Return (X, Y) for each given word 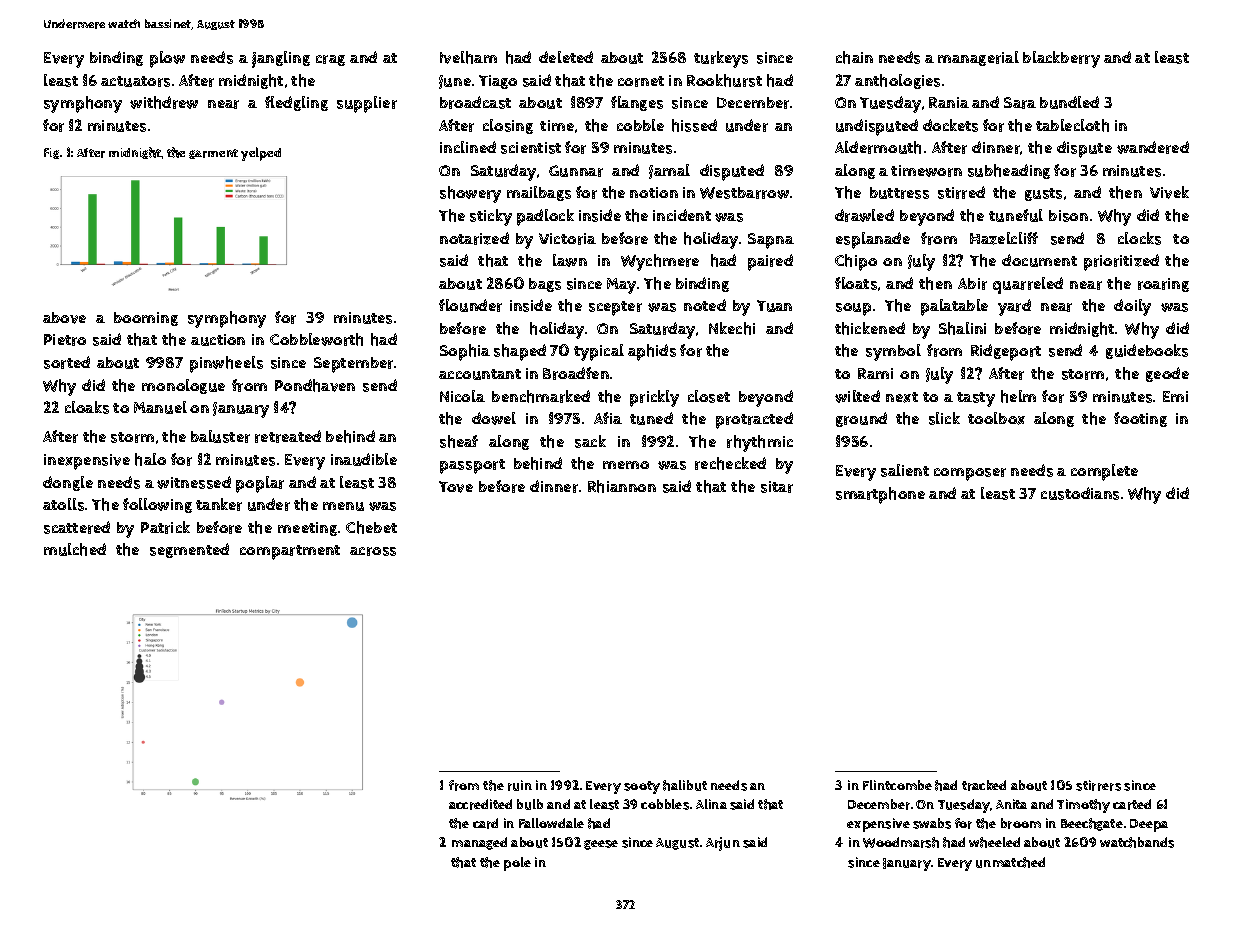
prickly (654, 398)
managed (479, 843)
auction (218, 340)
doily (1132, 307)
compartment (290, 552)
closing (508, 126)
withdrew (164, 102)
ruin (520, 785)
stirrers (1098, 785)
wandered (1153, 147)
